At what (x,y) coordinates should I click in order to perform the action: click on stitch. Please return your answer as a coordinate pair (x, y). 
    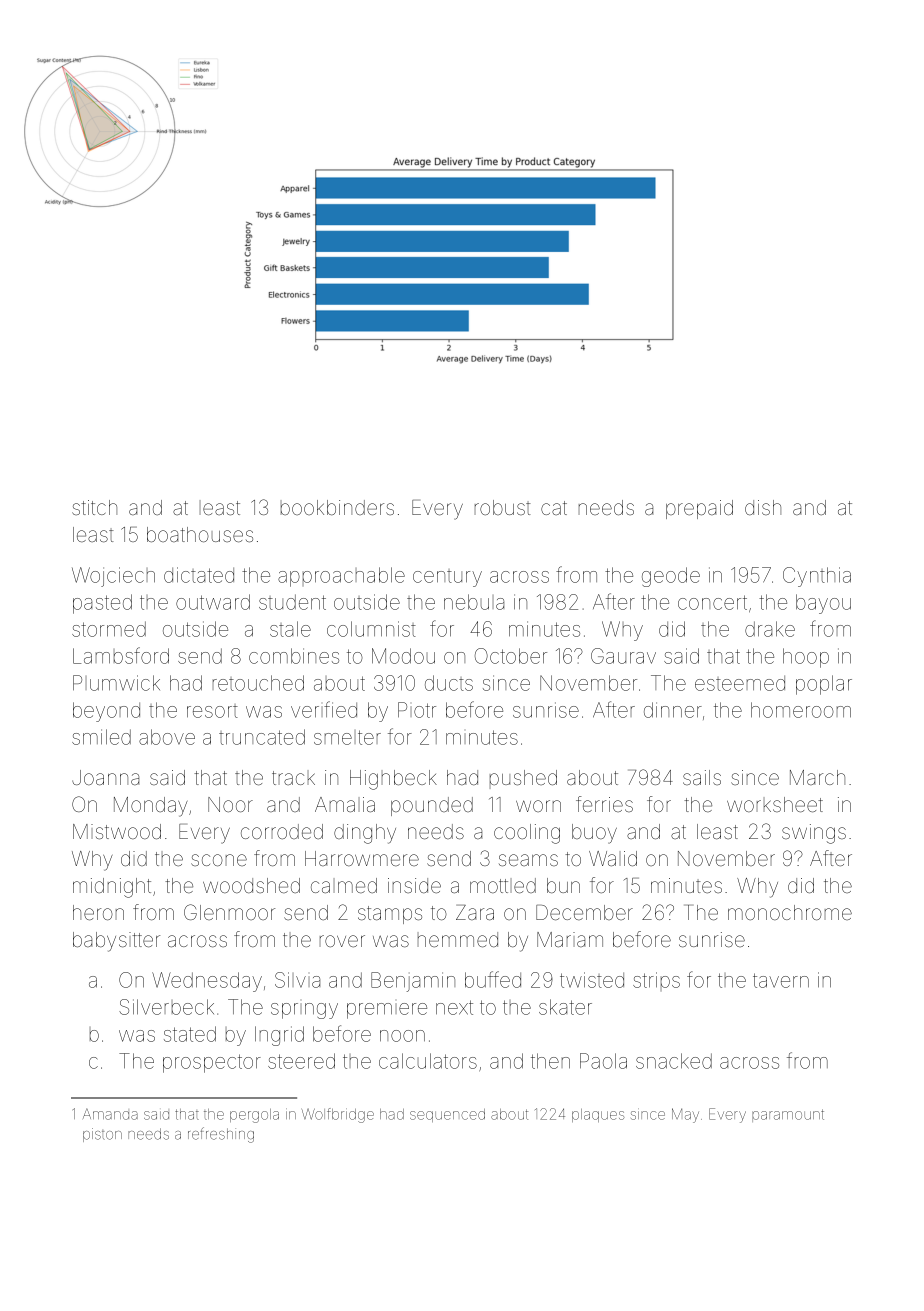
    Looking at the image, I should click on (94, 507).
